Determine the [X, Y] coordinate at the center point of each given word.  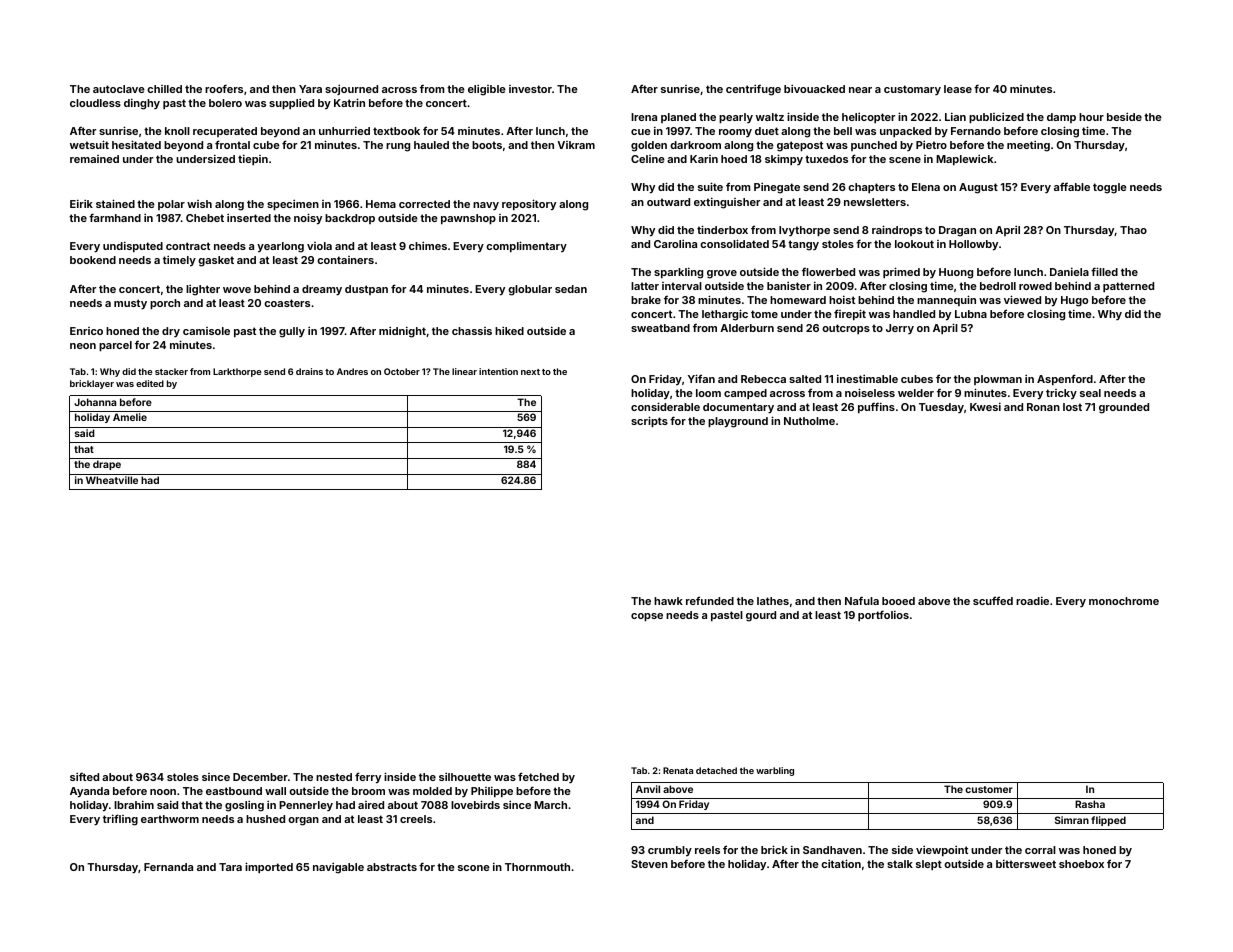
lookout [914, 244]
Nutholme [809, 421]
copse [647, 617]
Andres [352, 371]
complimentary [526, 246]
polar [171, 205]
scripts [649, 421]
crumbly [670, 851]
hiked [509, 330]
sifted [84, 776]
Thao [1133, 230]
